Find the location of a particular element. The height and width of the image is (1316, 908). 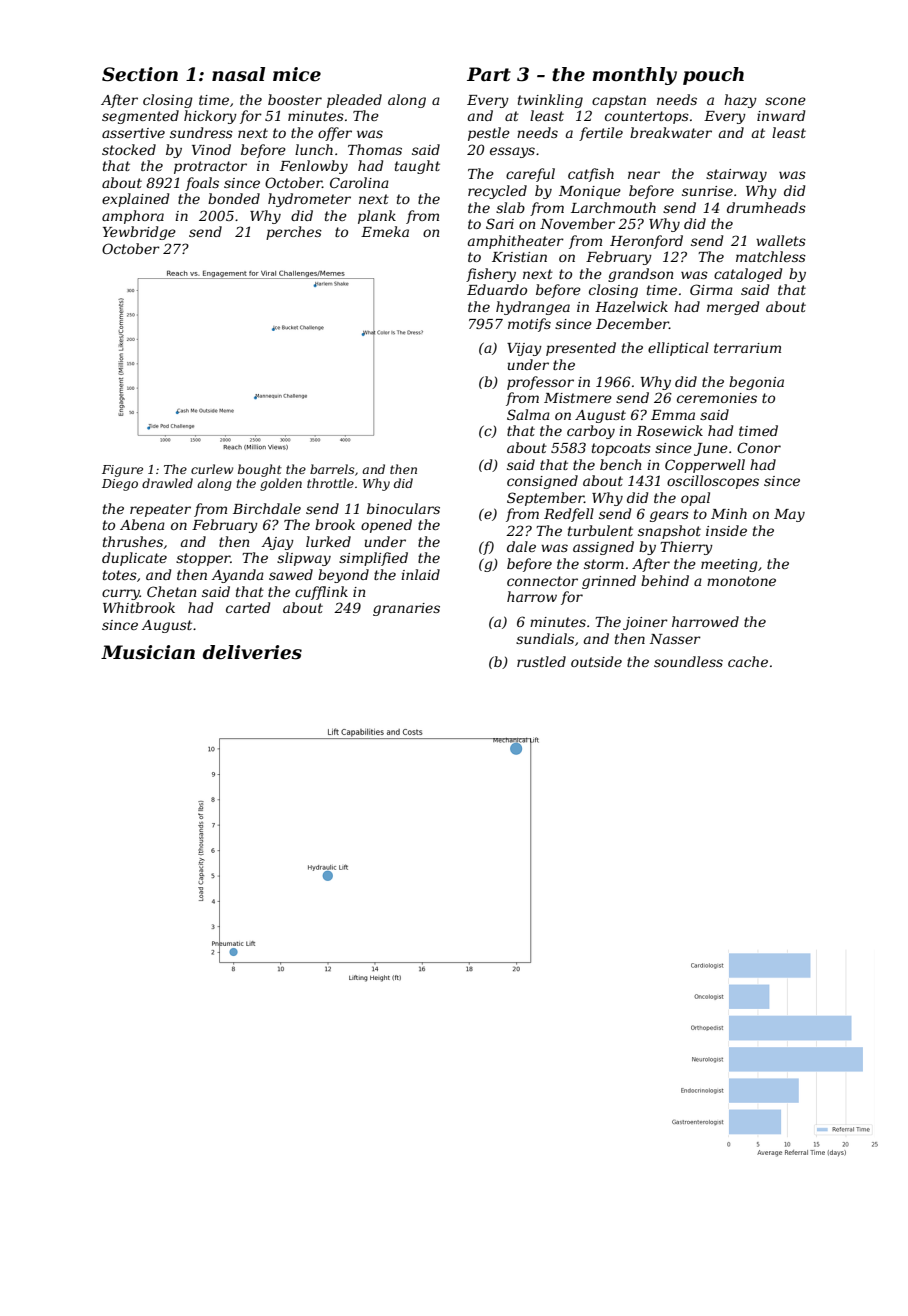

beyond is located at coordinates (343, 576).
